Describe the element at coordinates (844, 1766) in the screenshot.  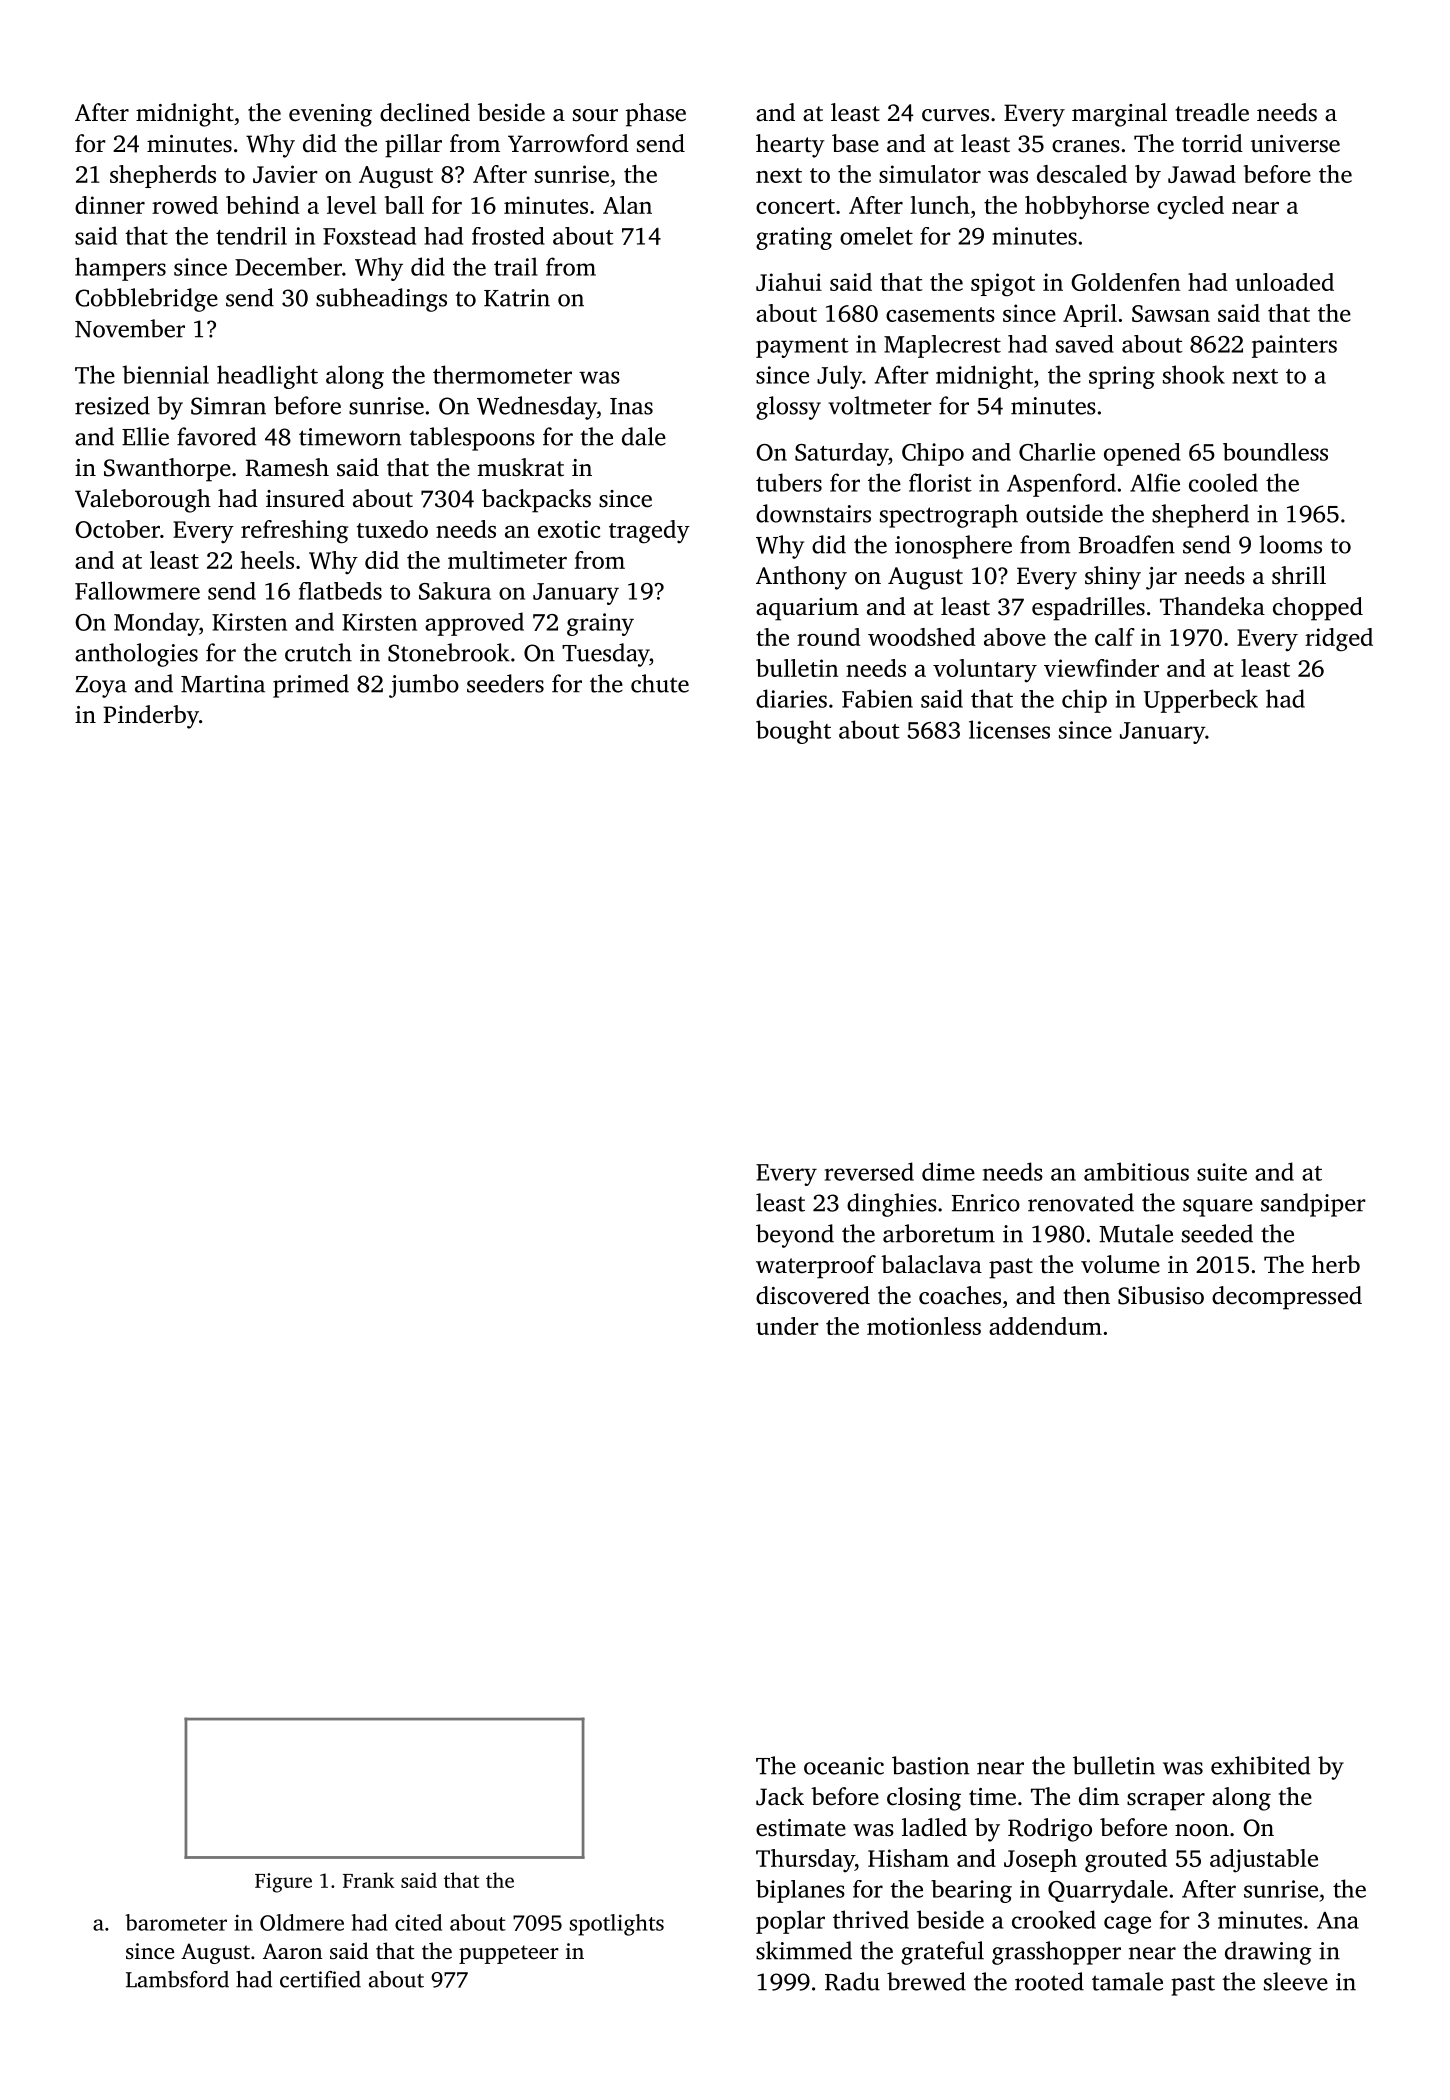
I see `oceanic` at that location.
